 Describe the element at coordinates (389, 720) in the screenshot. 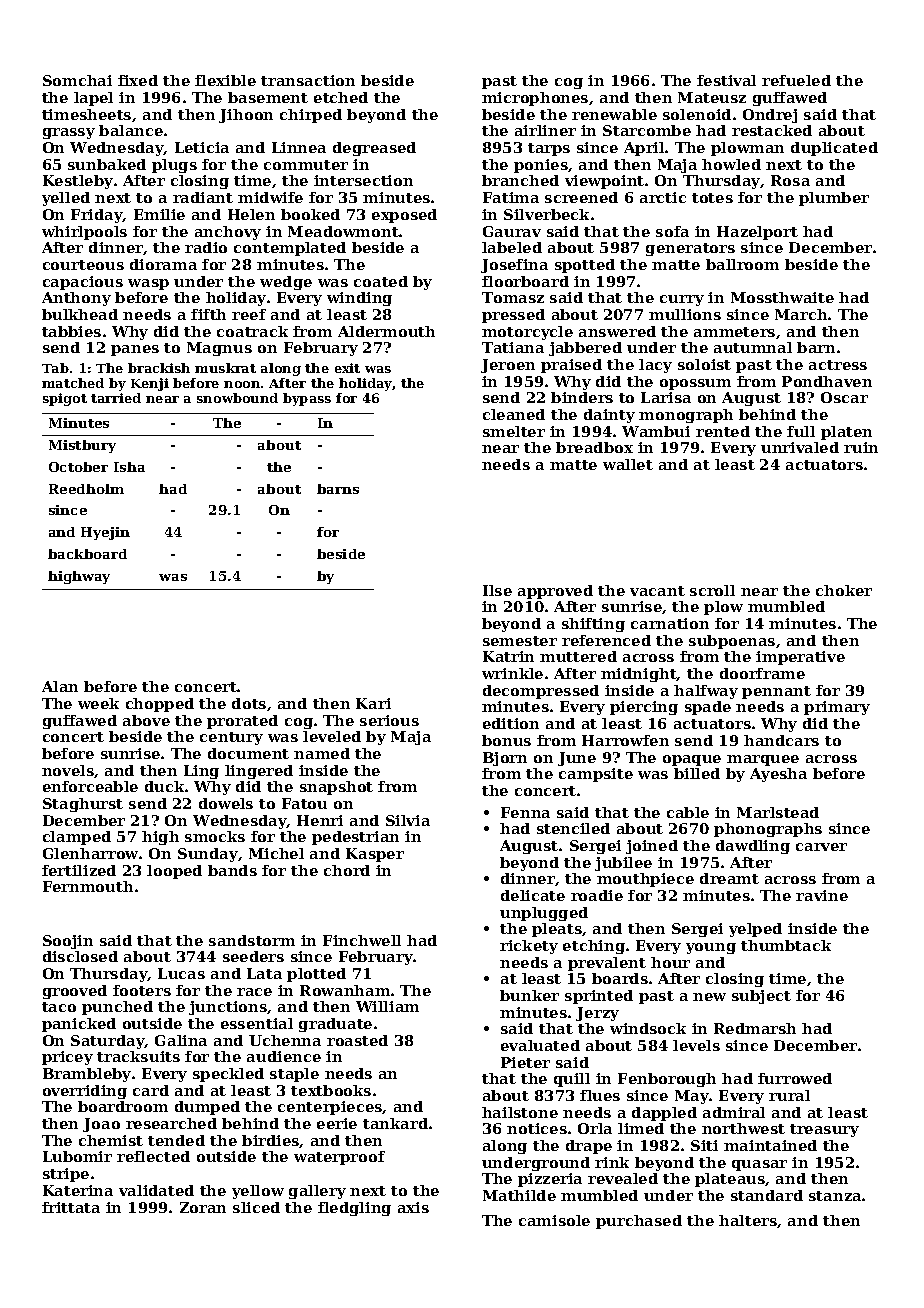

I see `serious` at that location.
